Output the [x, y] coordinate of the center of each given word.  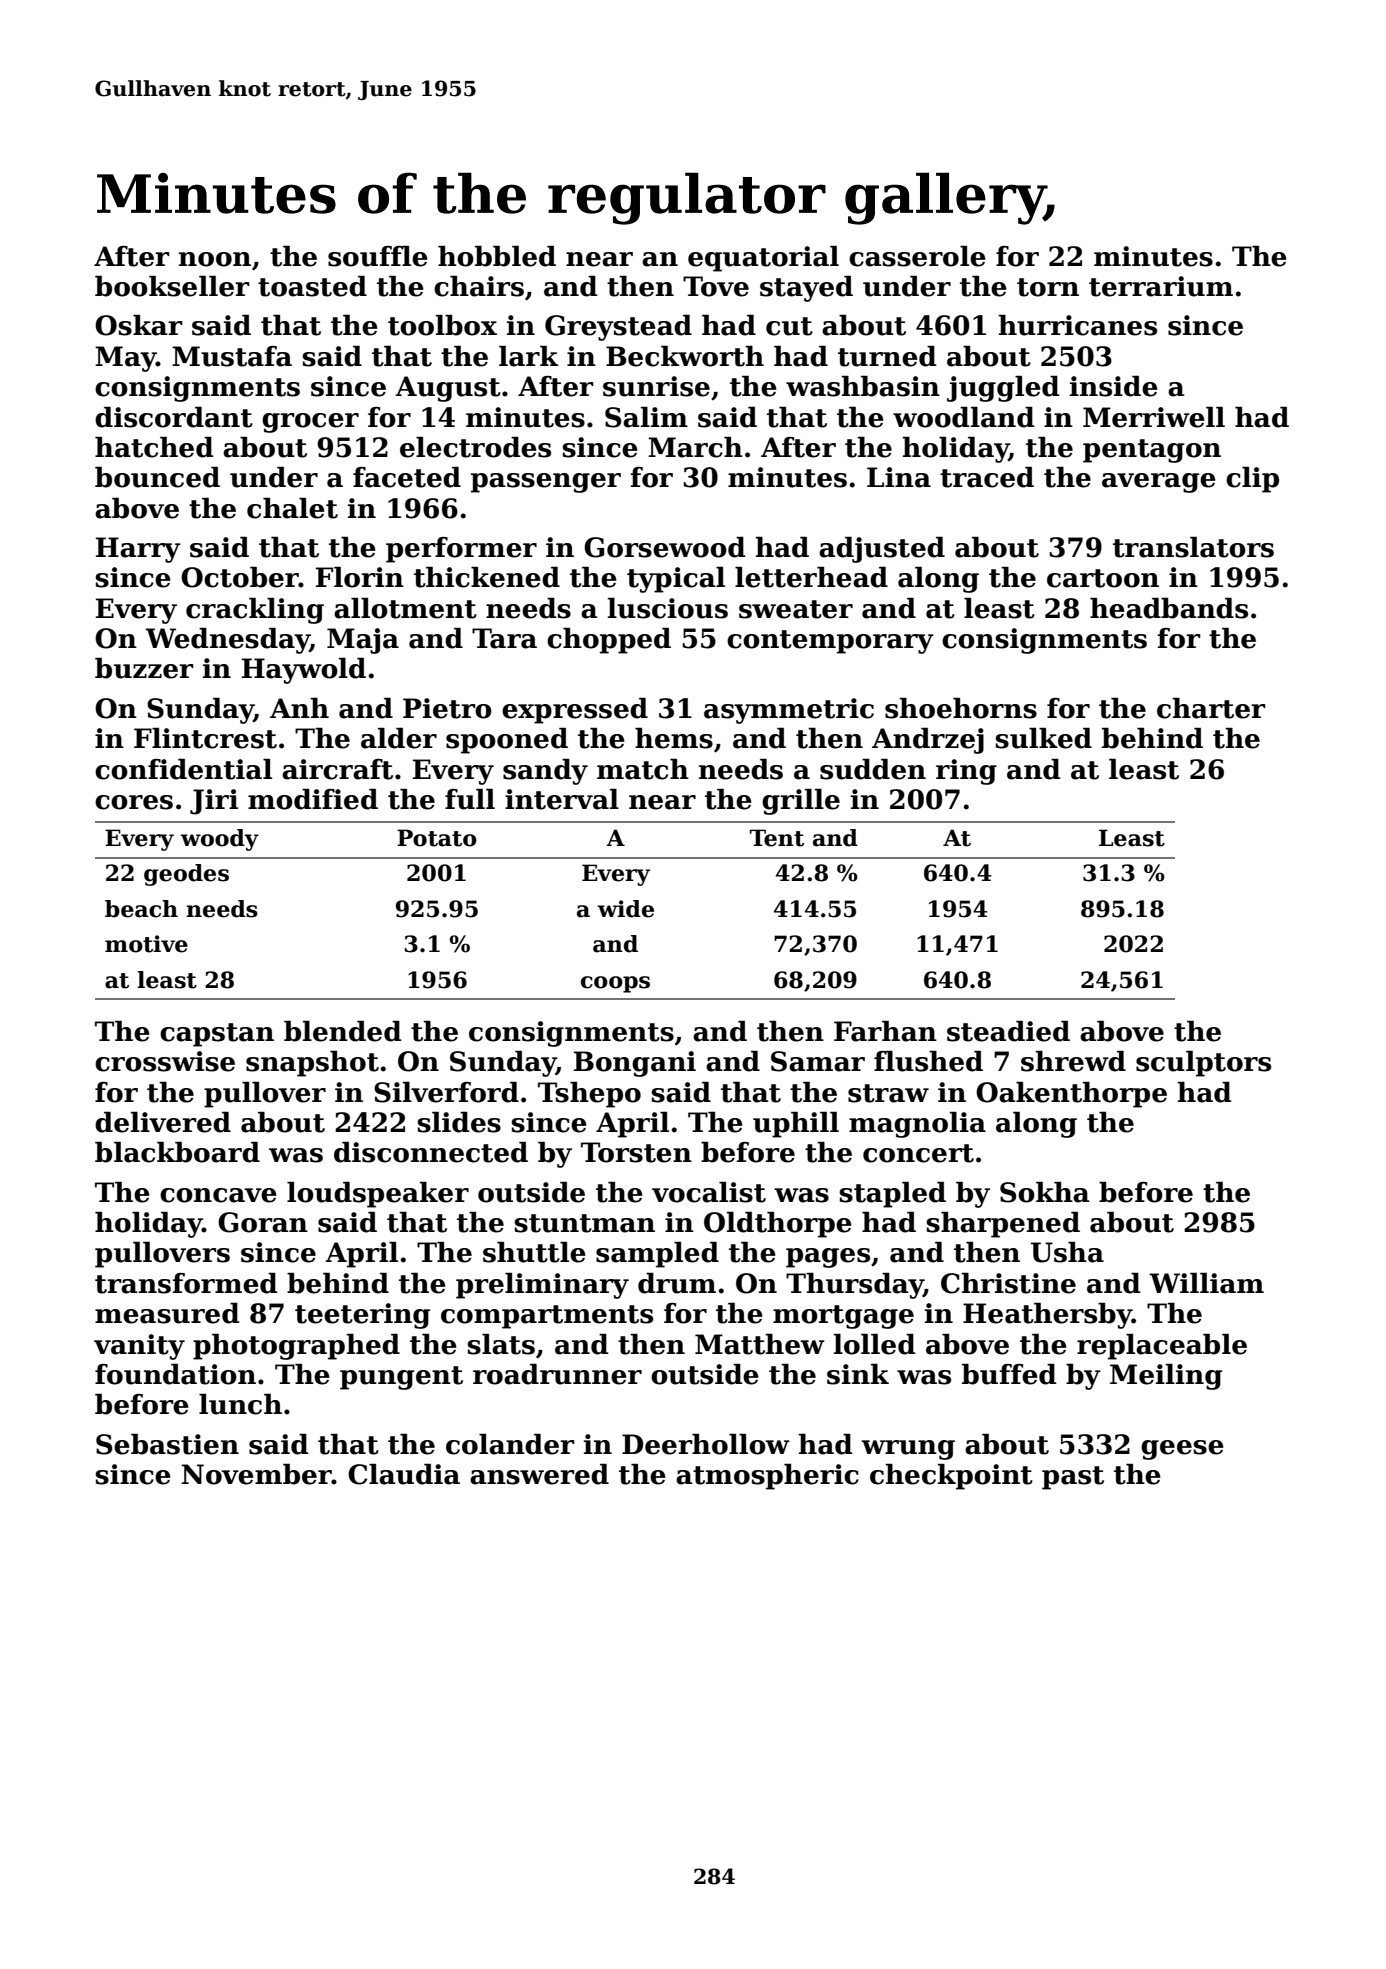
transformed [186, 1283]
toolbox [442, 325]
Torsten [636, 1152]
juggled [1003, 389]
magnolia [917, 1125]
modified [313, 799]
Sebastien [167, 1444]
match [643, 769]
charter [1211, 708]
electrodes [475, 447]
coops [615, 984]
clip [1252, 480]
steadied [1008, 1031]
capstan [217, 1035]
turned [887, 356]
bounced [157, 477]
